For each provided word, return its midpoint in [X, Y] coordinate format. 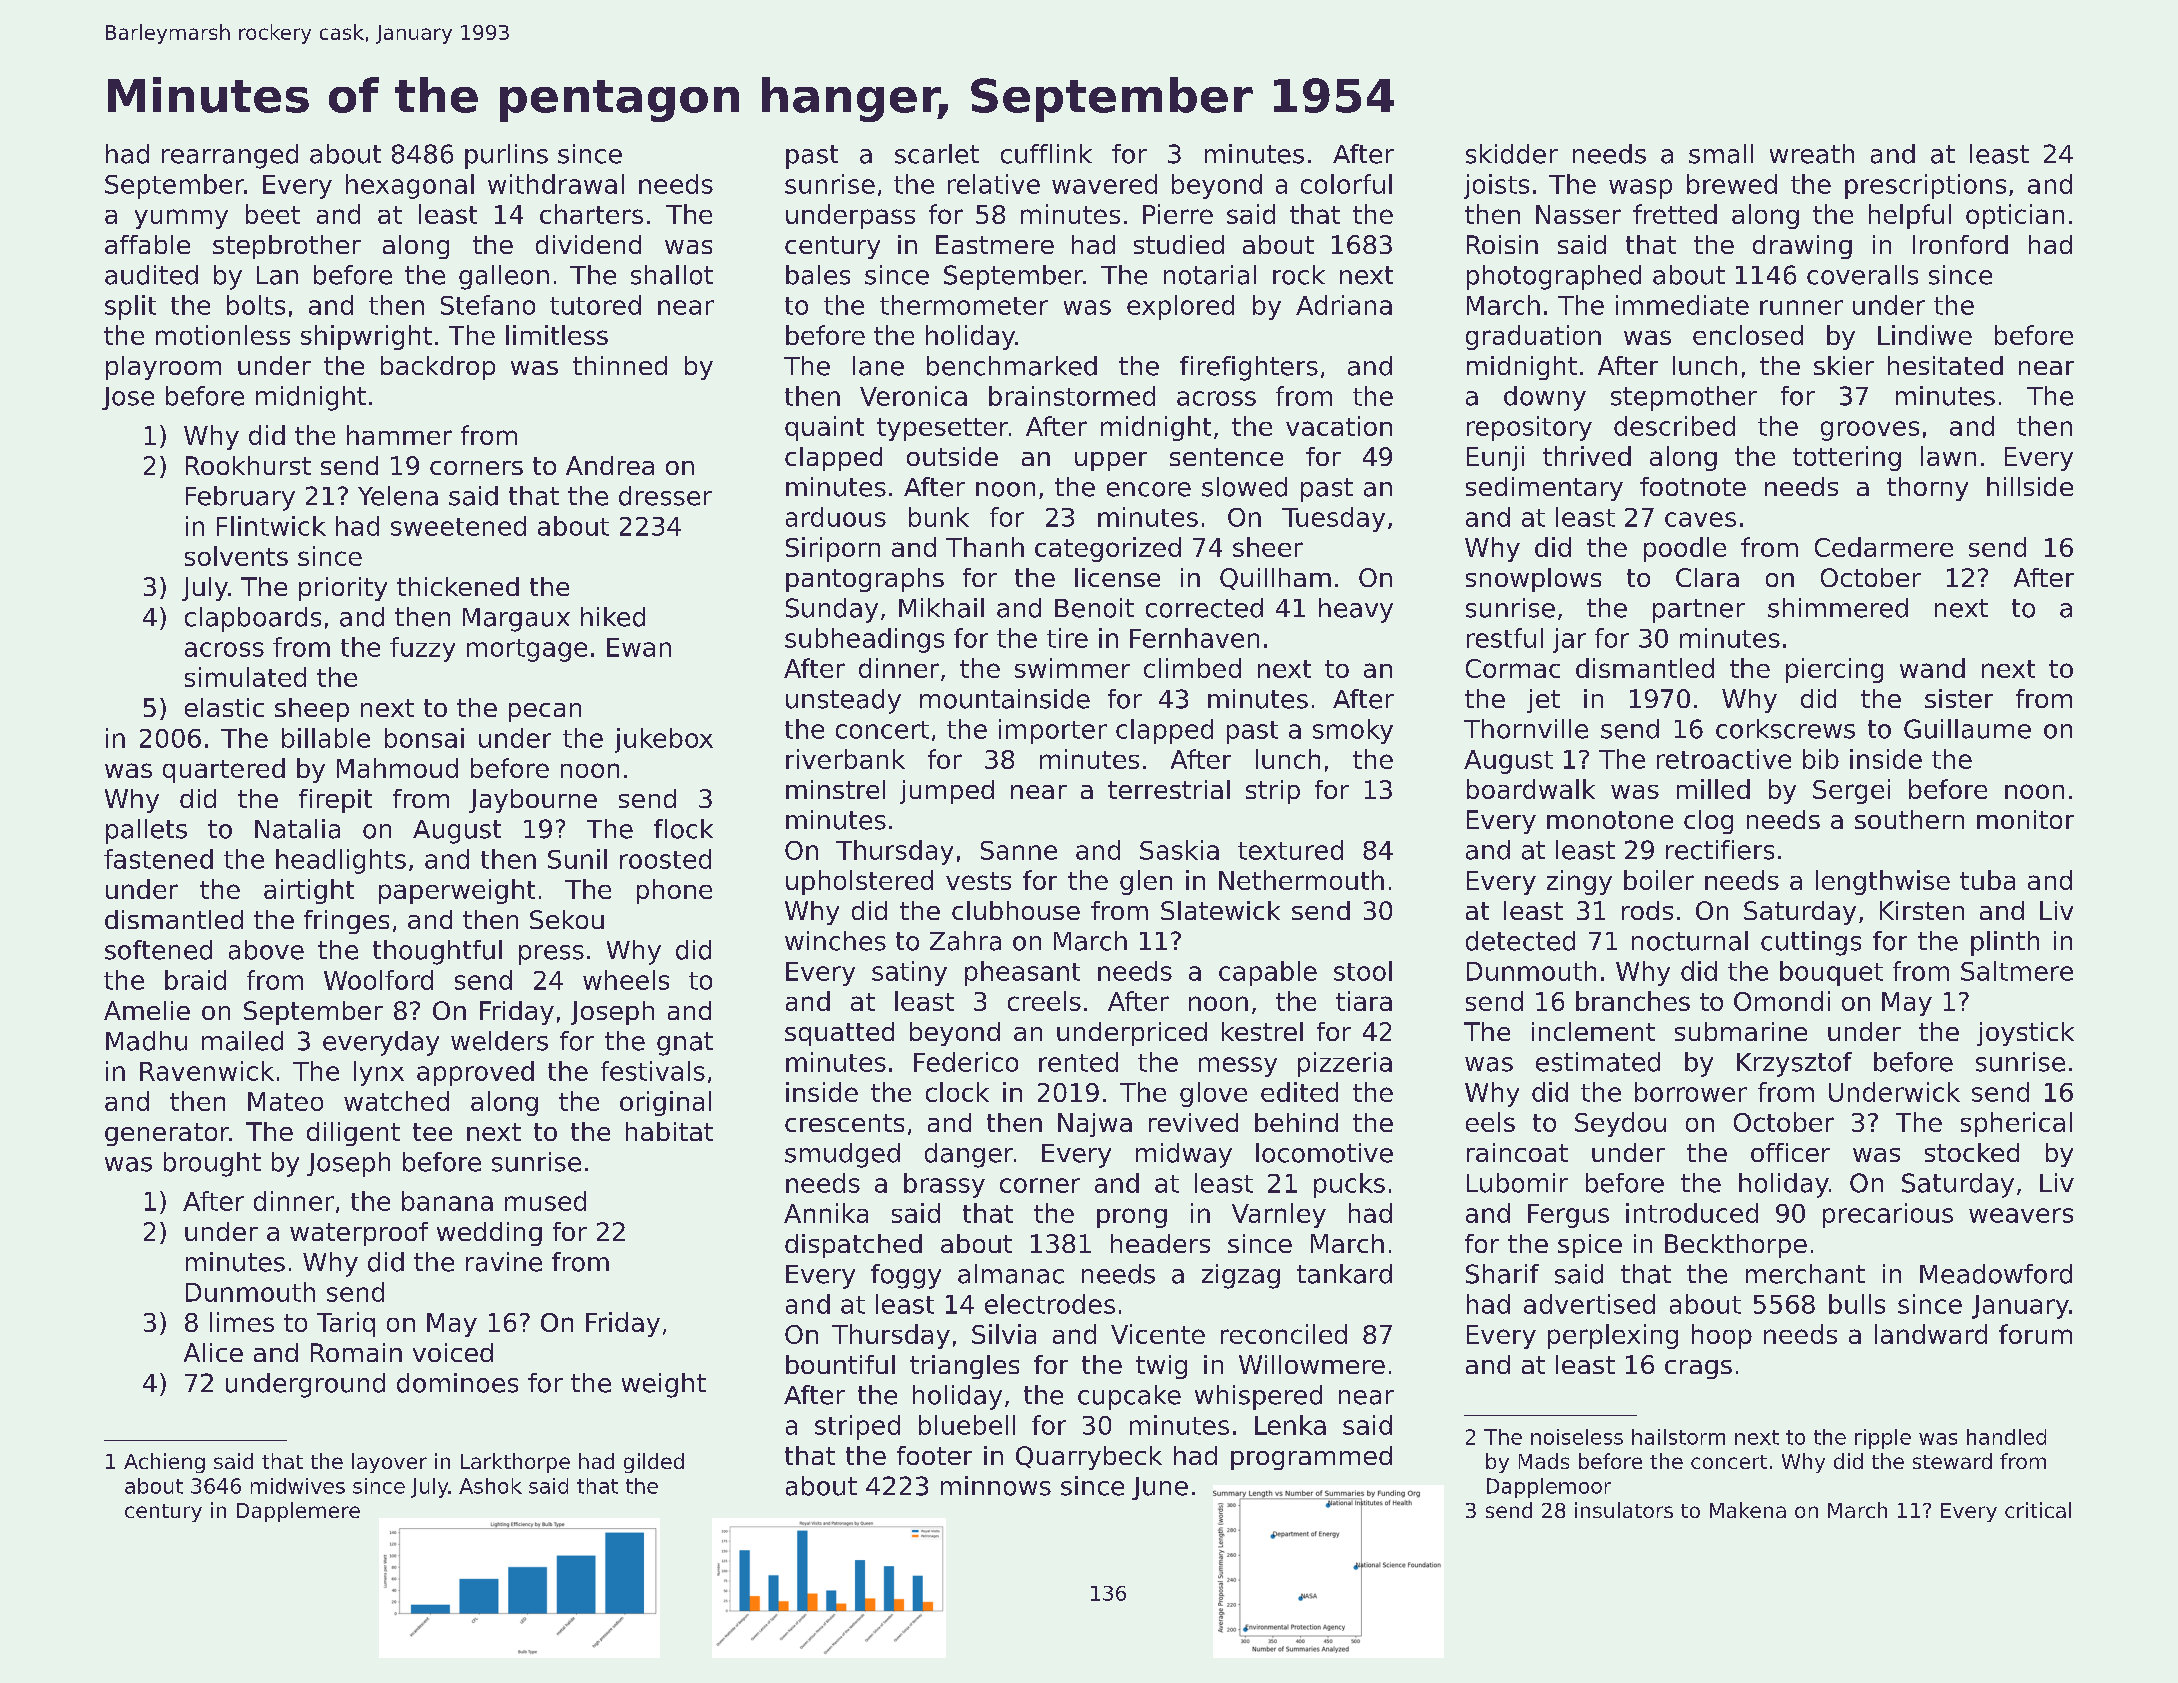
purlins [506, 156]
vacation [1339, 426]
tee [432, 1132]
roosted [665, 859]
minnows [996, 1486]
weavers [2021, 1215]
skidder [1512, 154]
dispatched [853, 1246]
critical [2038, 1510]
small [1721, 154]
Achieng [164, 1463]
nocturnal [1690, 941]
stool [1363, 971]
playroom [163, 368]
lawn [1948, 456]
